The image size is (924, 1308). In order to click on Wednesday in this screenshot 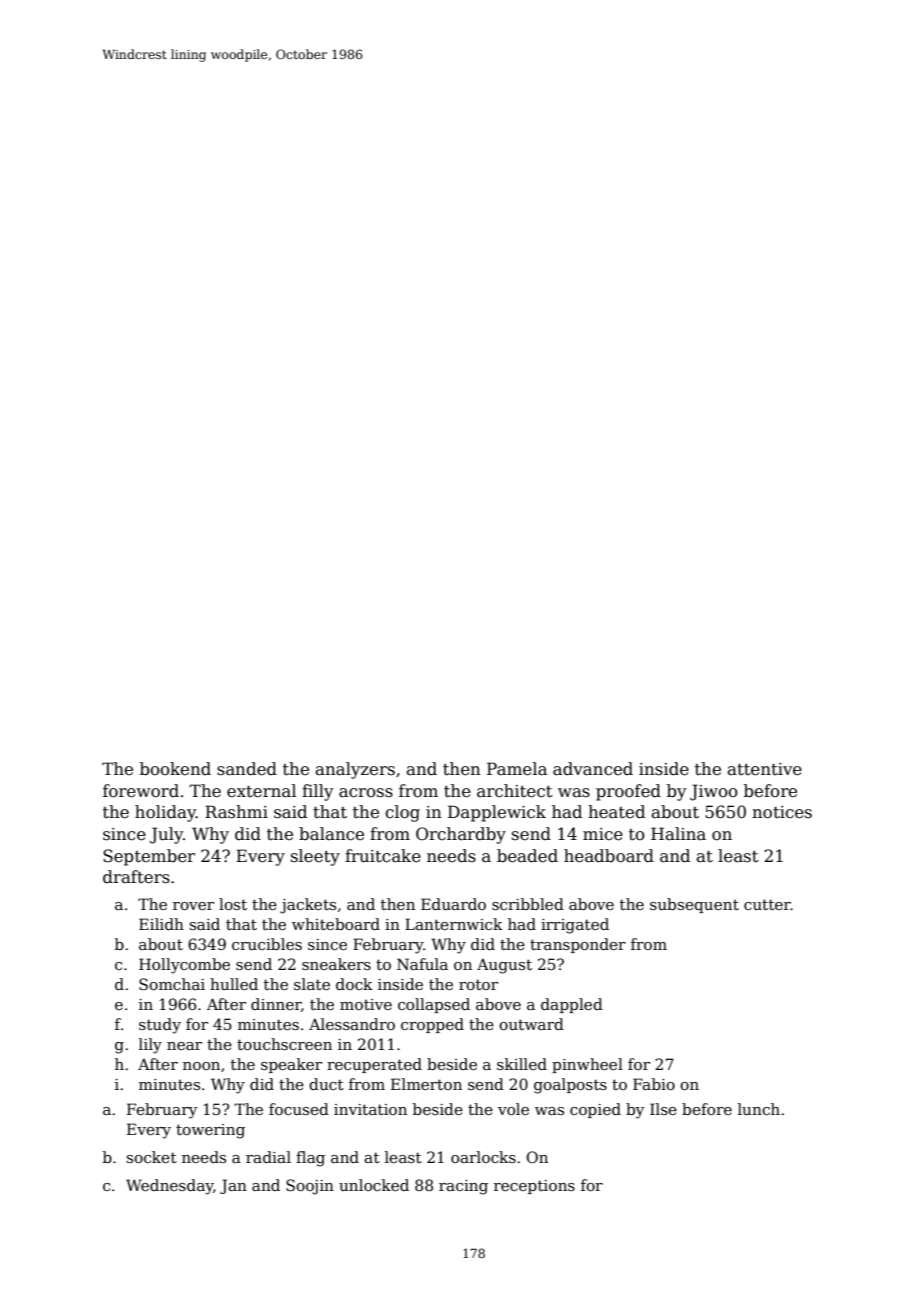, I will do `click(169, 1187)`.
